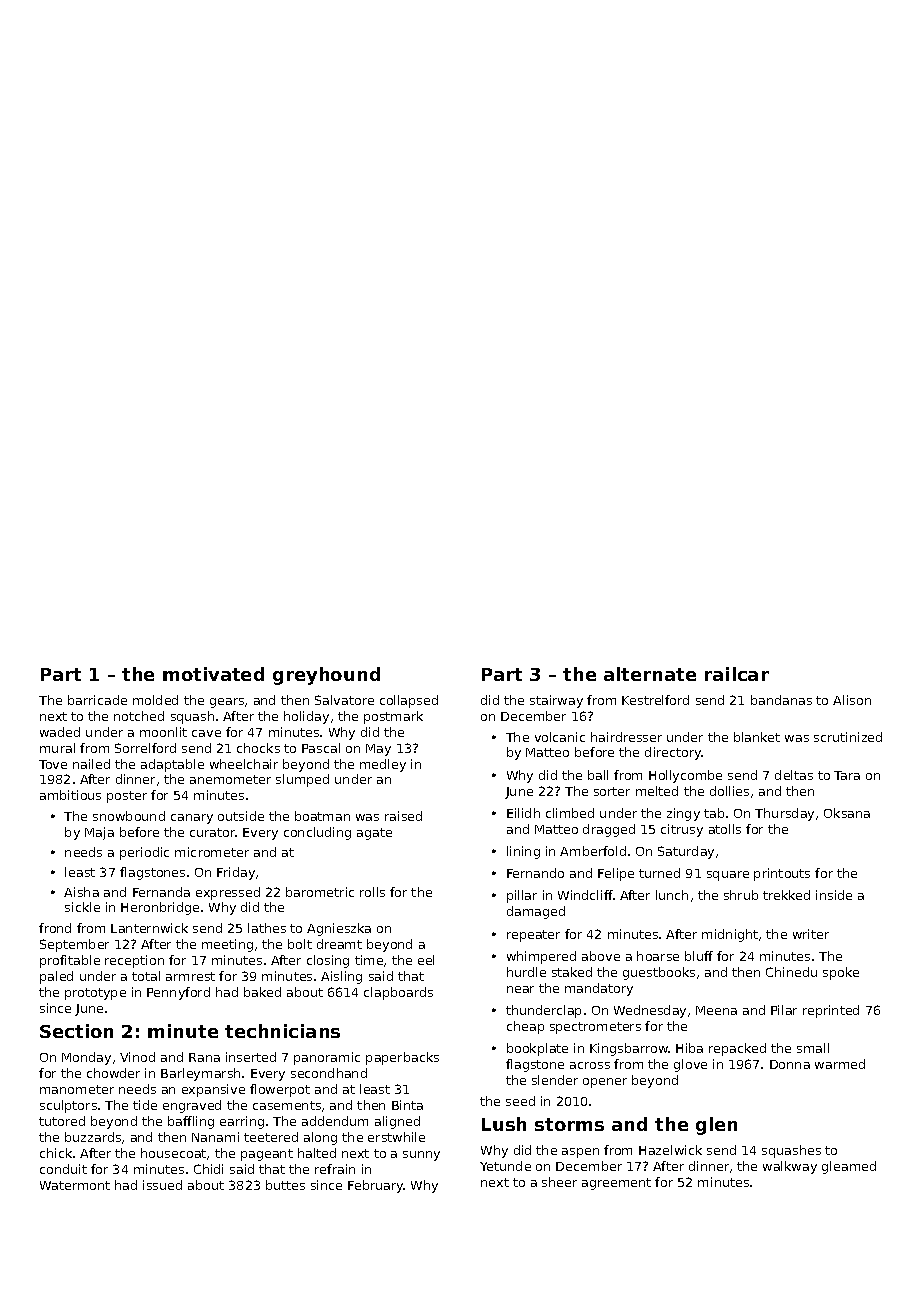 The width and height of the screenshot is (924, 1308). What do you see at coordinates (57, 748) in the screenshot?
I see `mural` at bounding box center [57, 748].
